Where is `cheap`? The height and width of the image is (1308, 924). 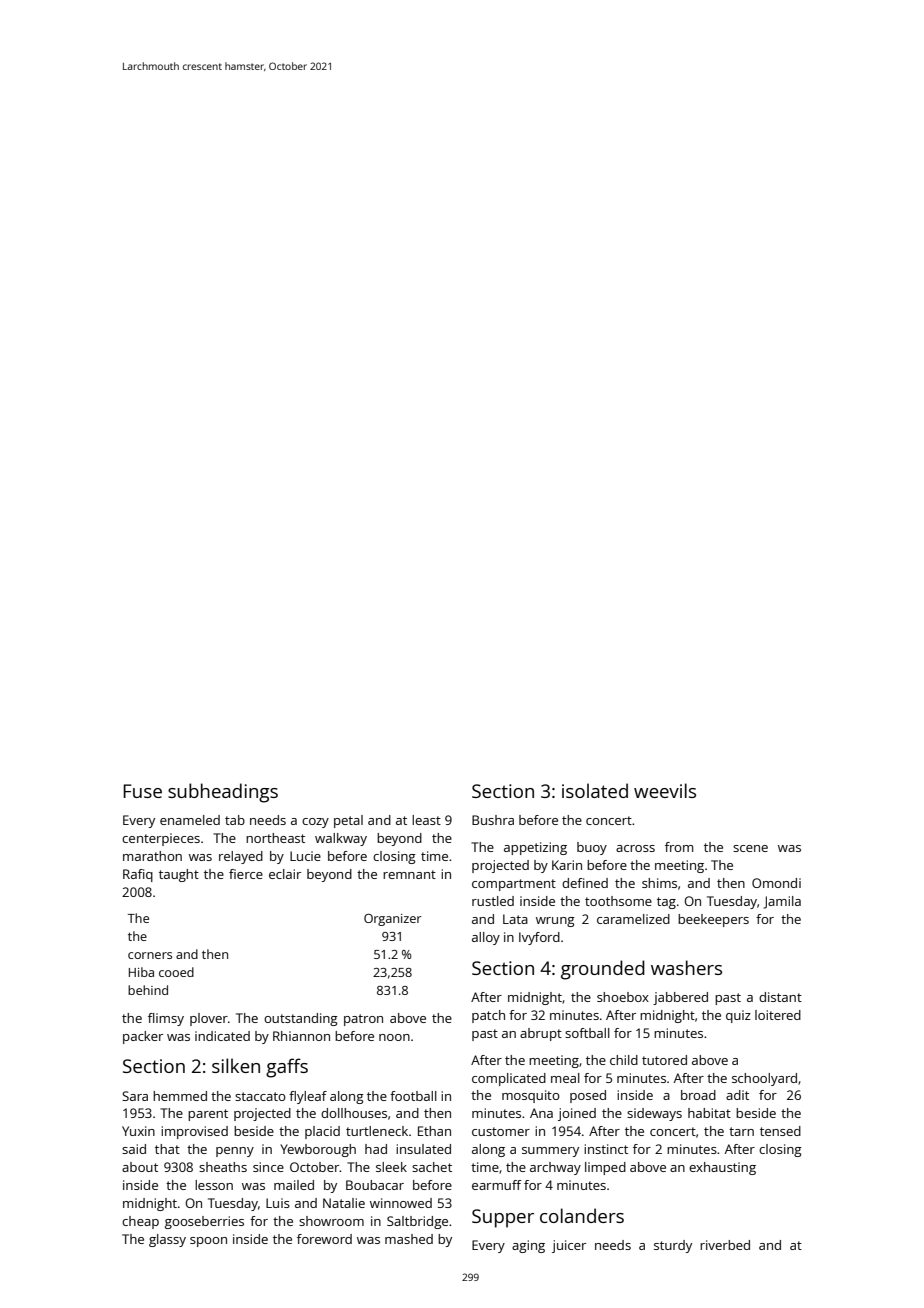
cheap is located at coordinates (140, 1222).
